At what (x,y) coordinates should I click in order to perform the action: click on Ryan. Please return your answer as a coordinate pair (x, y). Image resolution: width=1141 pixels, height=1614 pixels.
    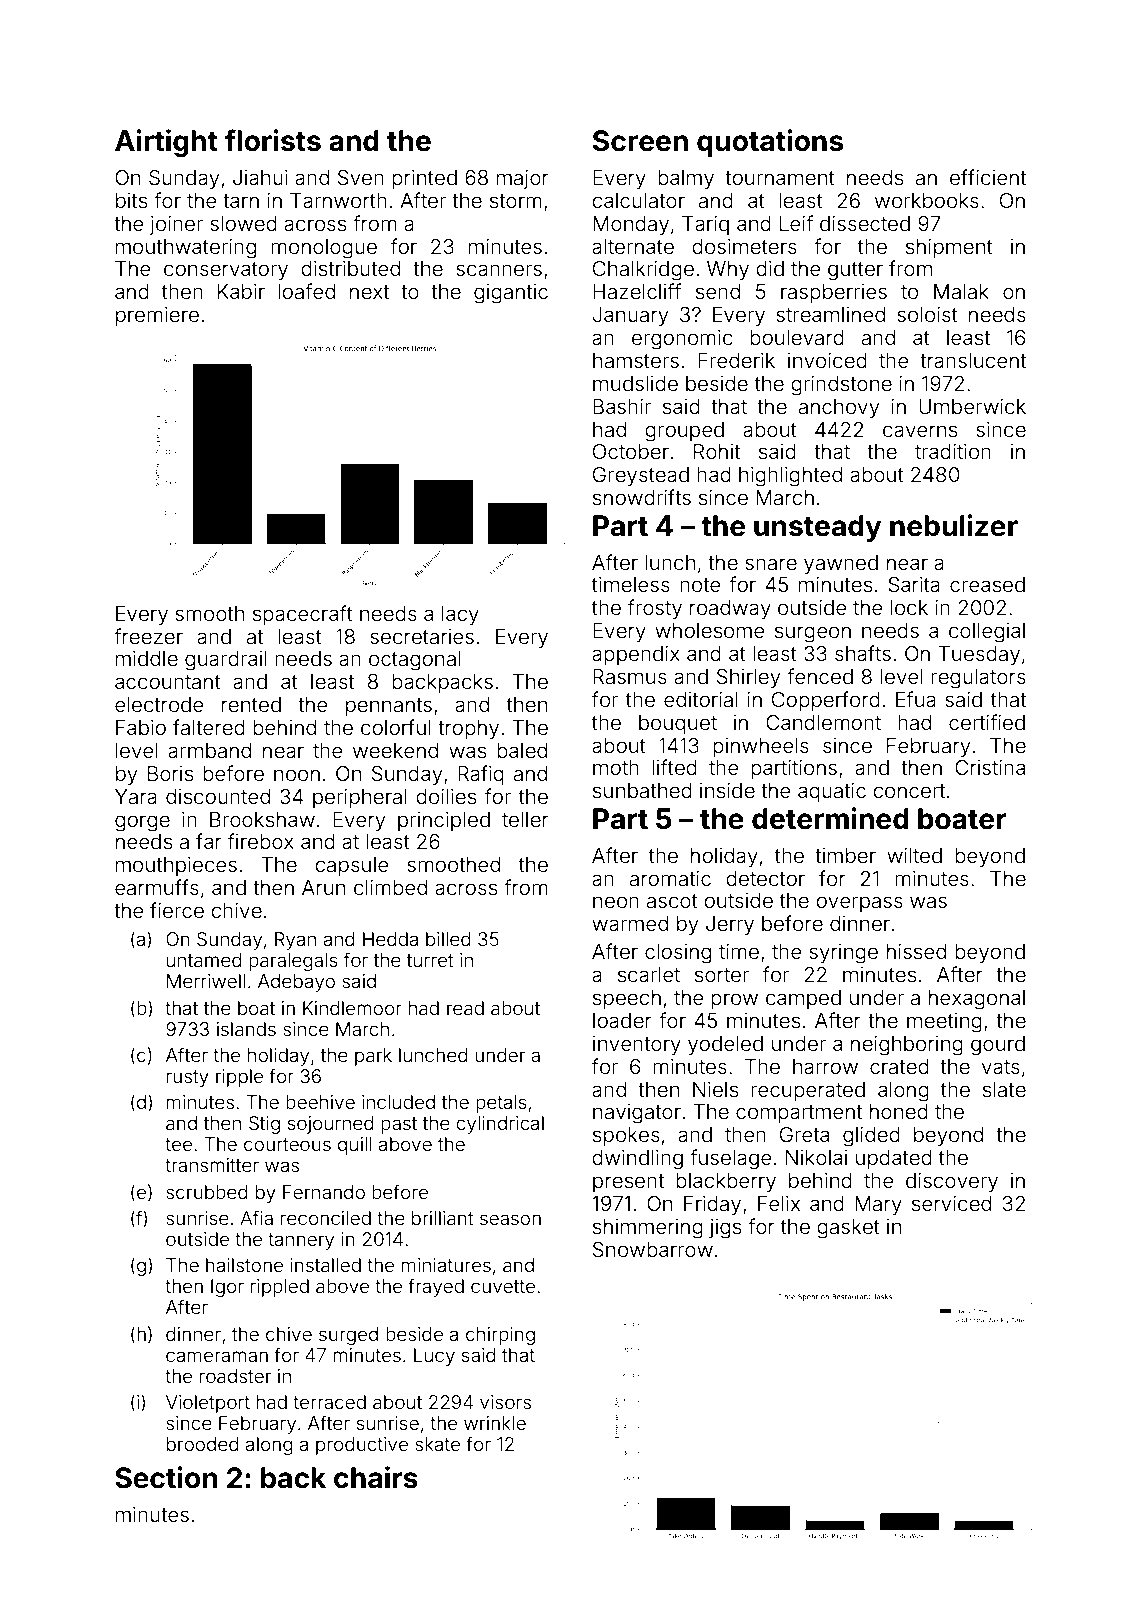
    Looking at the image, I should click on (295, 941).
